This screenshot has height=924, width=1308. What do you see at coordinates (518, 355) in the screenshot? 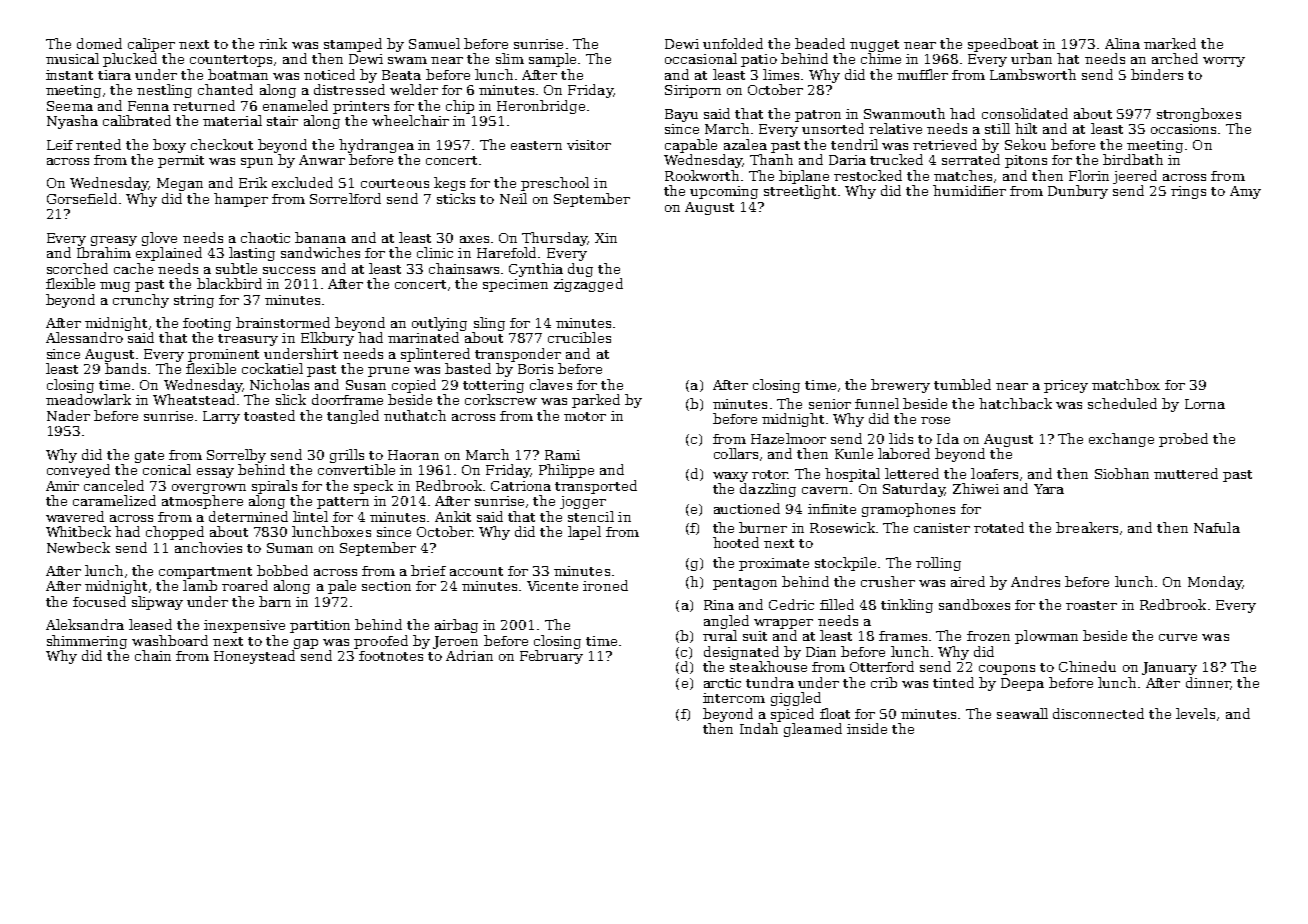
I see `transponder` at bounding box center [518, 355].
